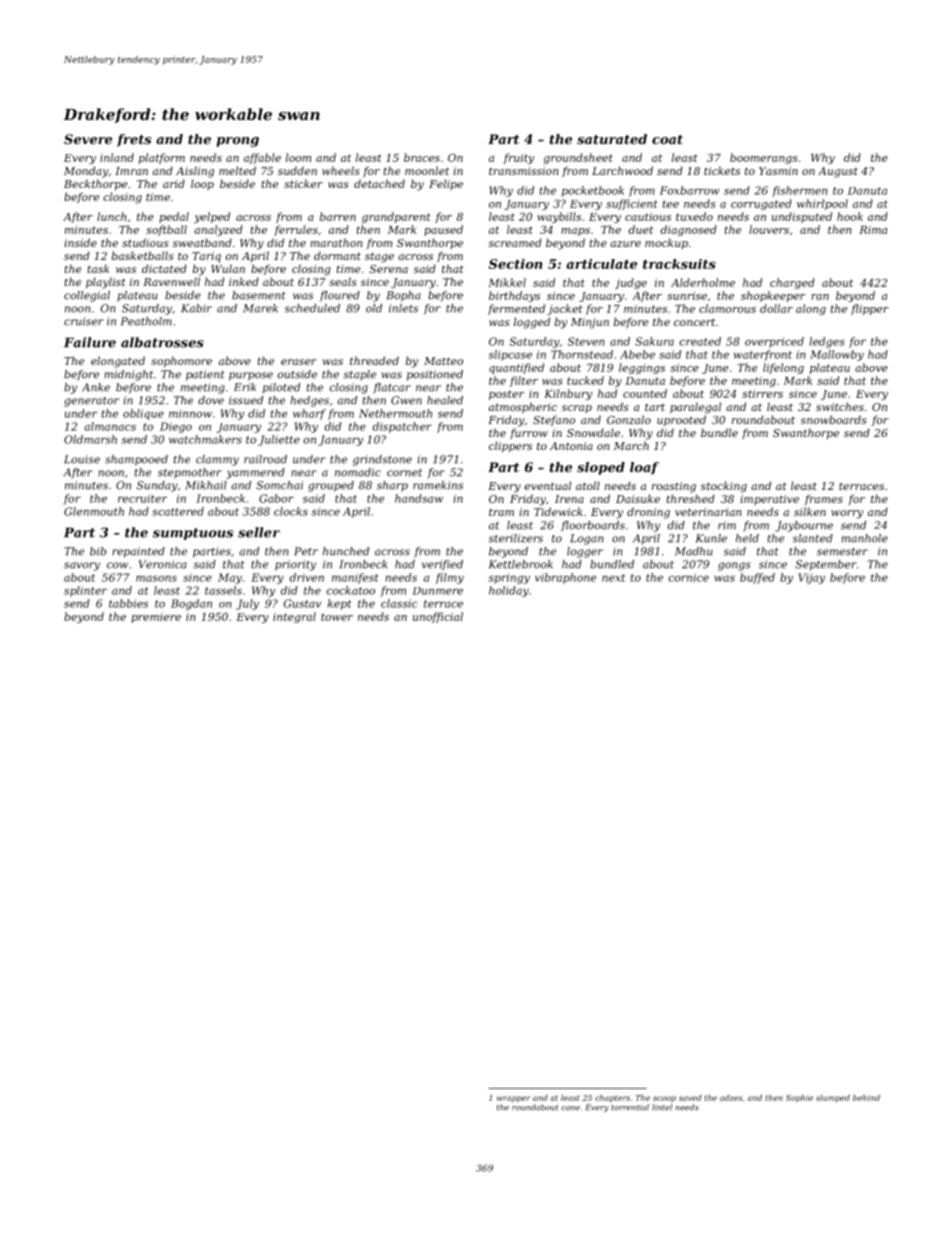 This screenshot has width=952, height=1233. What do you see at coordinates (811, 309) in the screenshot?
I see `along` at bounding box center [811, 309].
